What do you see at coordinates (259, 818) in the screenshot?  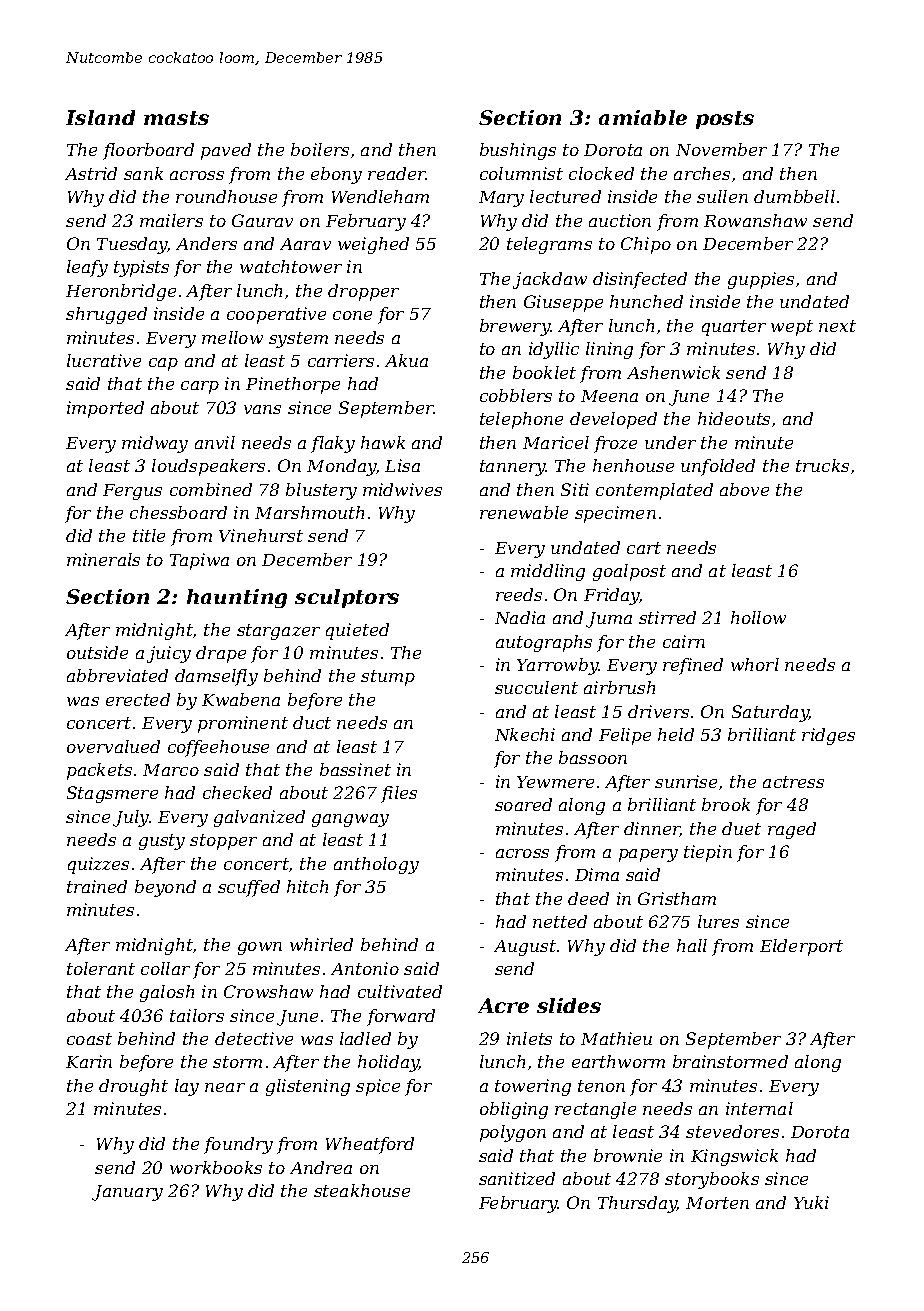 I see `galvanized` at bounding box center [259, 818].
